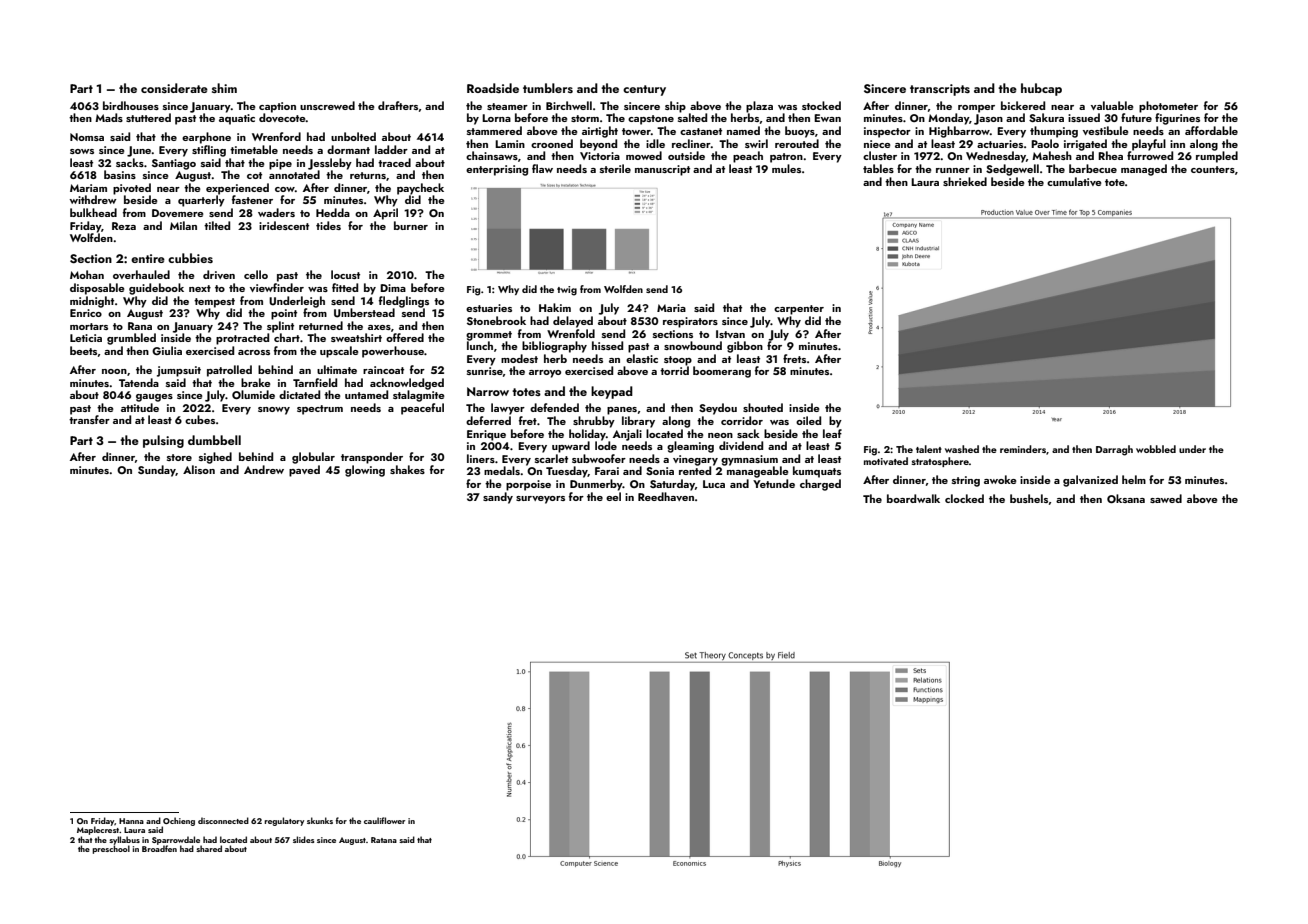 This screenshot has height=924, width=1308. What do you see at coordinates (759, 107) in the screenshot?
I see `plaza` at bounding box center [759, 107].
